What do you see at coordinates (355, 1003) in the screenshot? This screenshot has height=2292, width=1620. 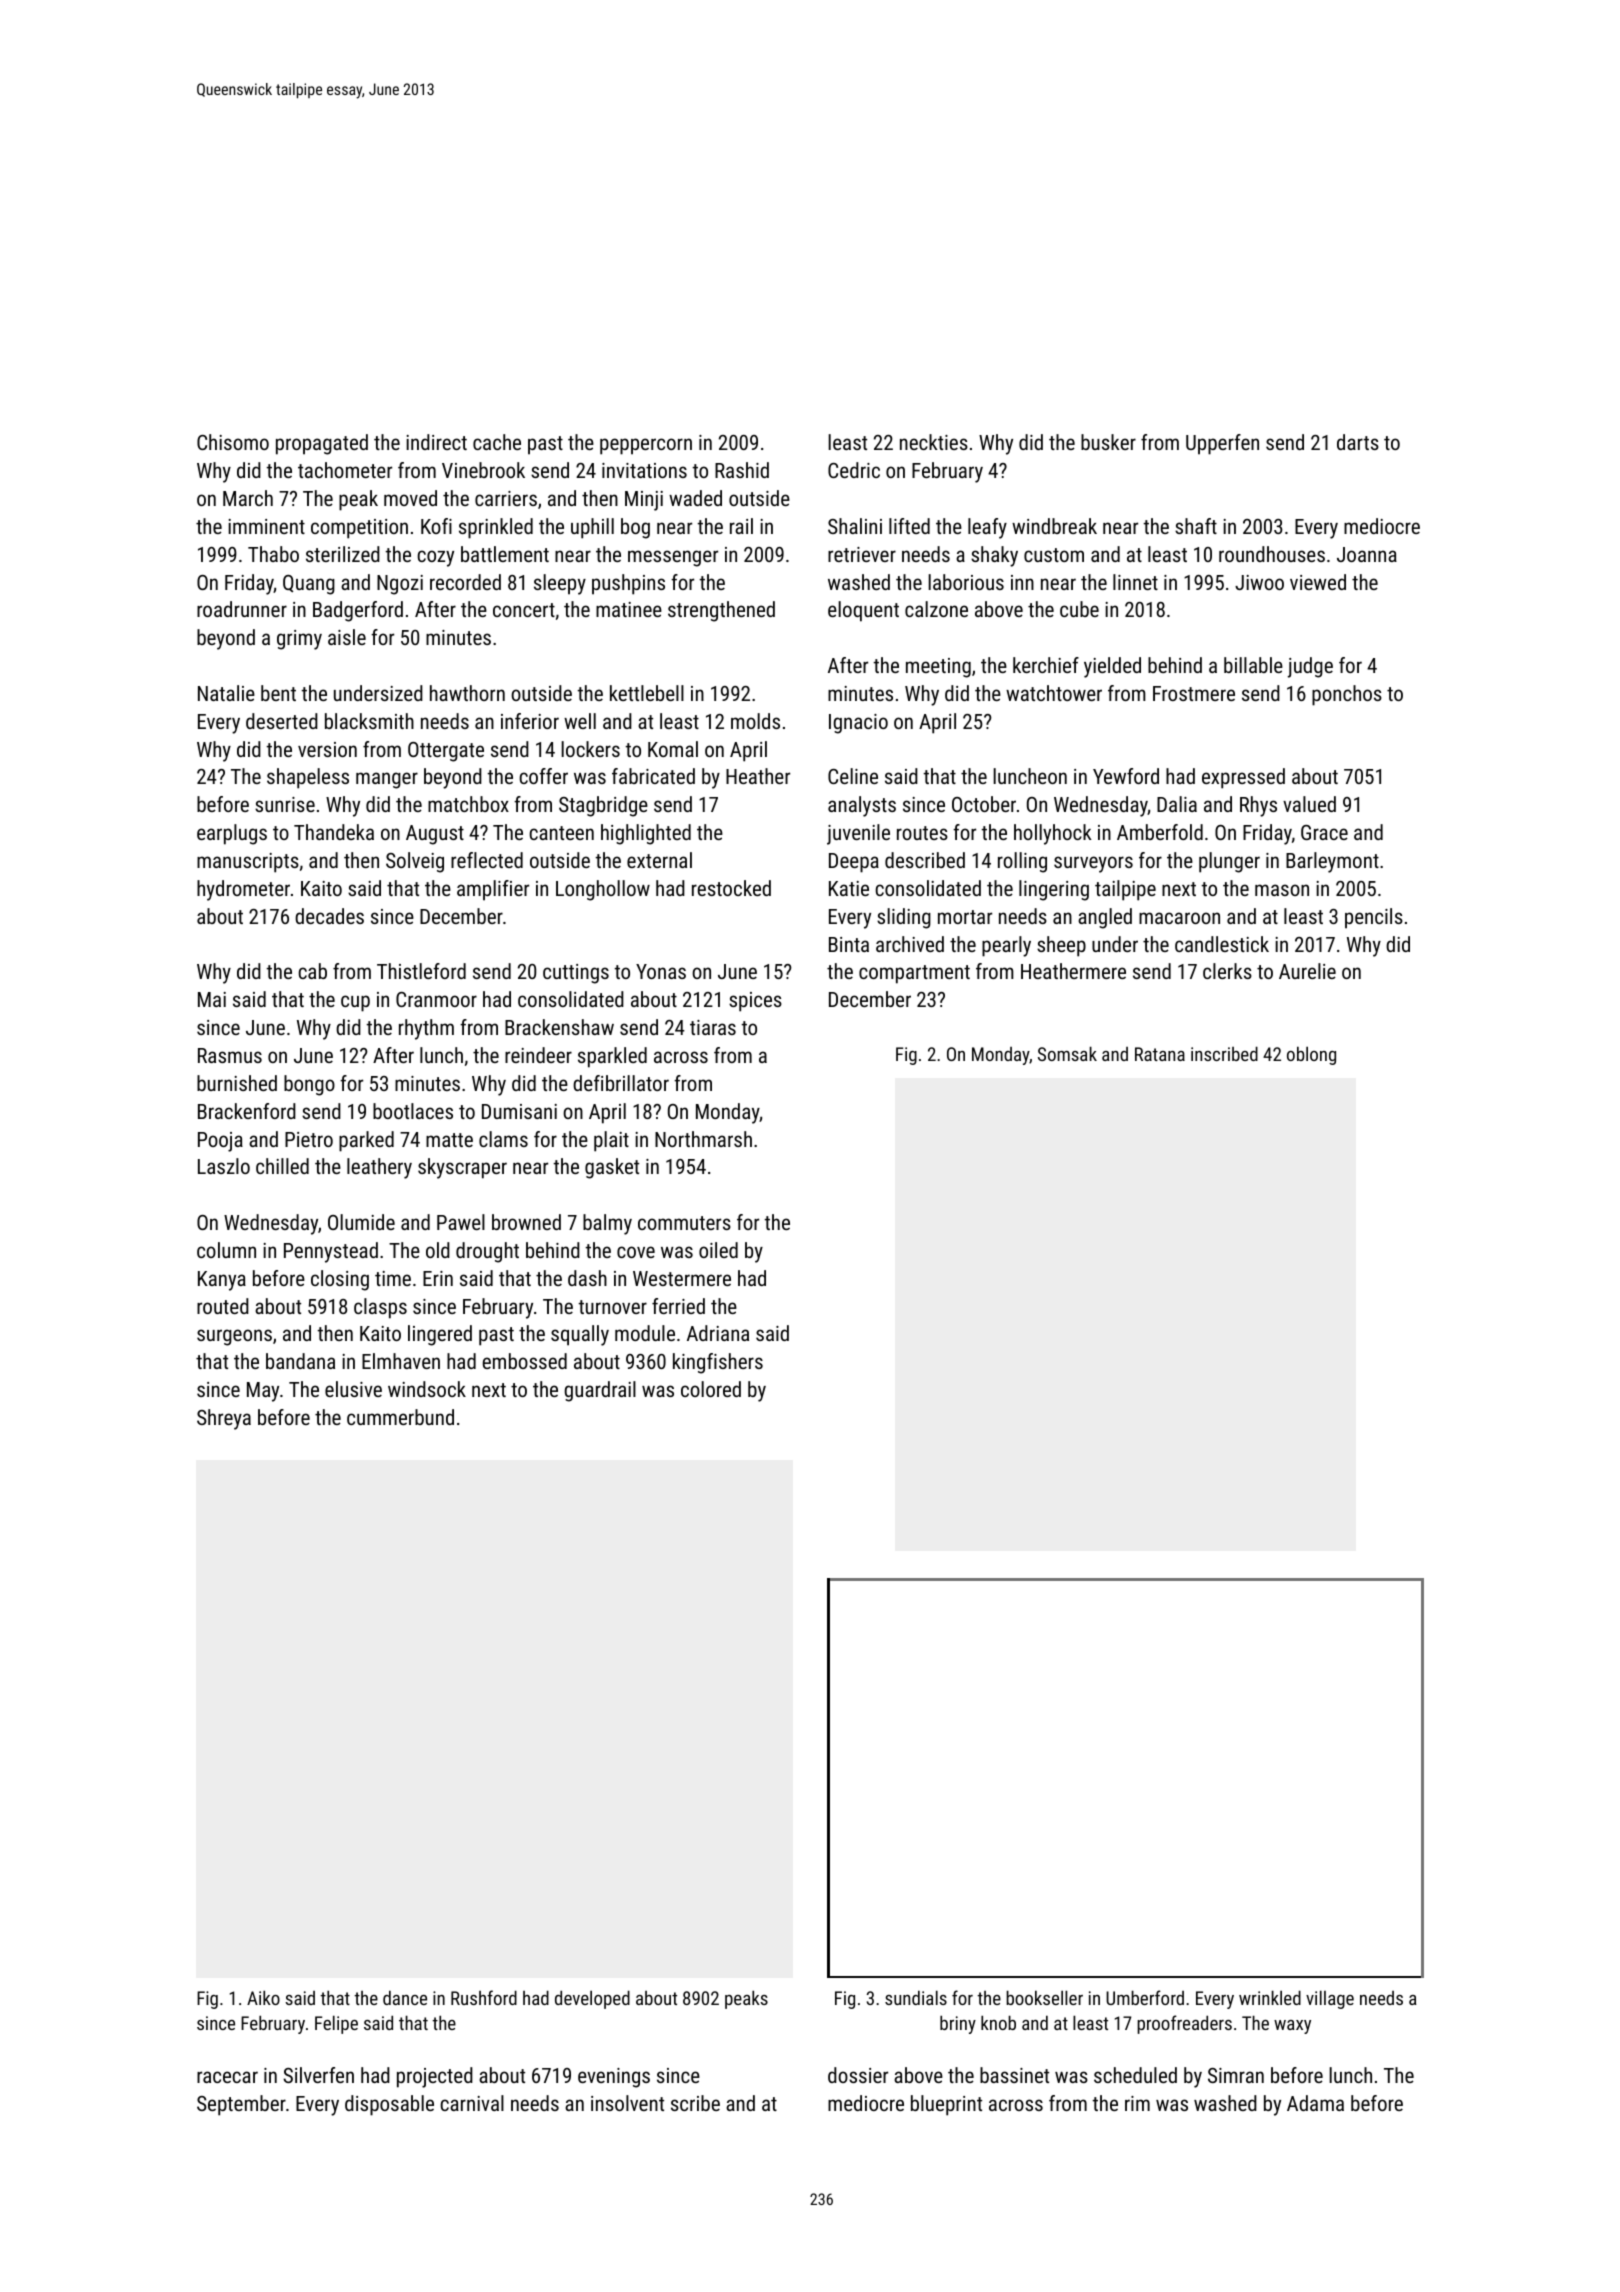 I see `cup` at bounding box center [355, 1003].
